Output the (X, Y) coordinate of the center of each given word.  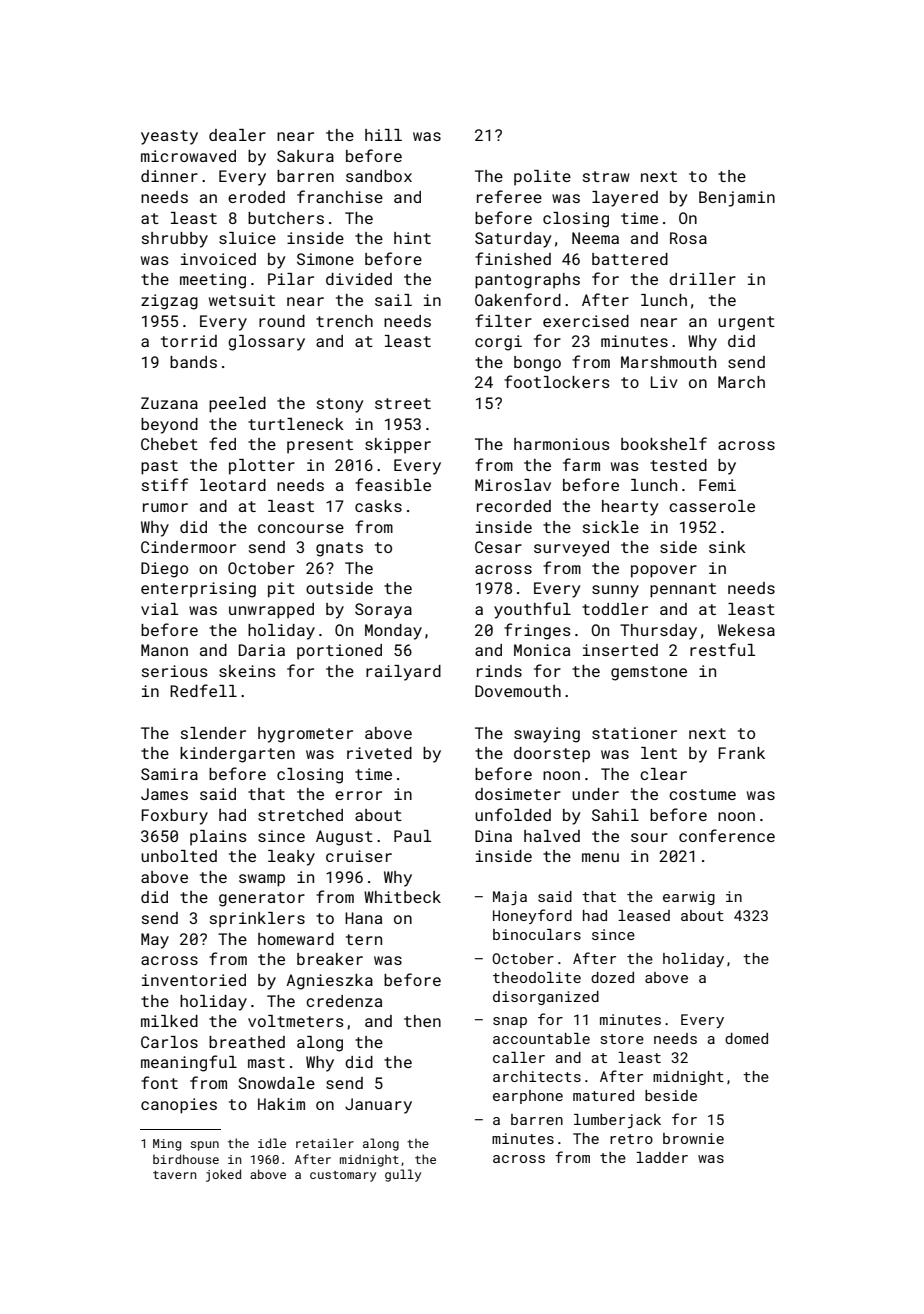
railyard (403, 673)
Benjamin (737, 199)
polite (542, 178)
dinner (169, 176)
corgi (498, 343)
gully (403, 1175)
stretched (300, 815)
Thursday (658, 632)
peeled (237, 405)
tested (678, 465)
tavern (175, 1175)
